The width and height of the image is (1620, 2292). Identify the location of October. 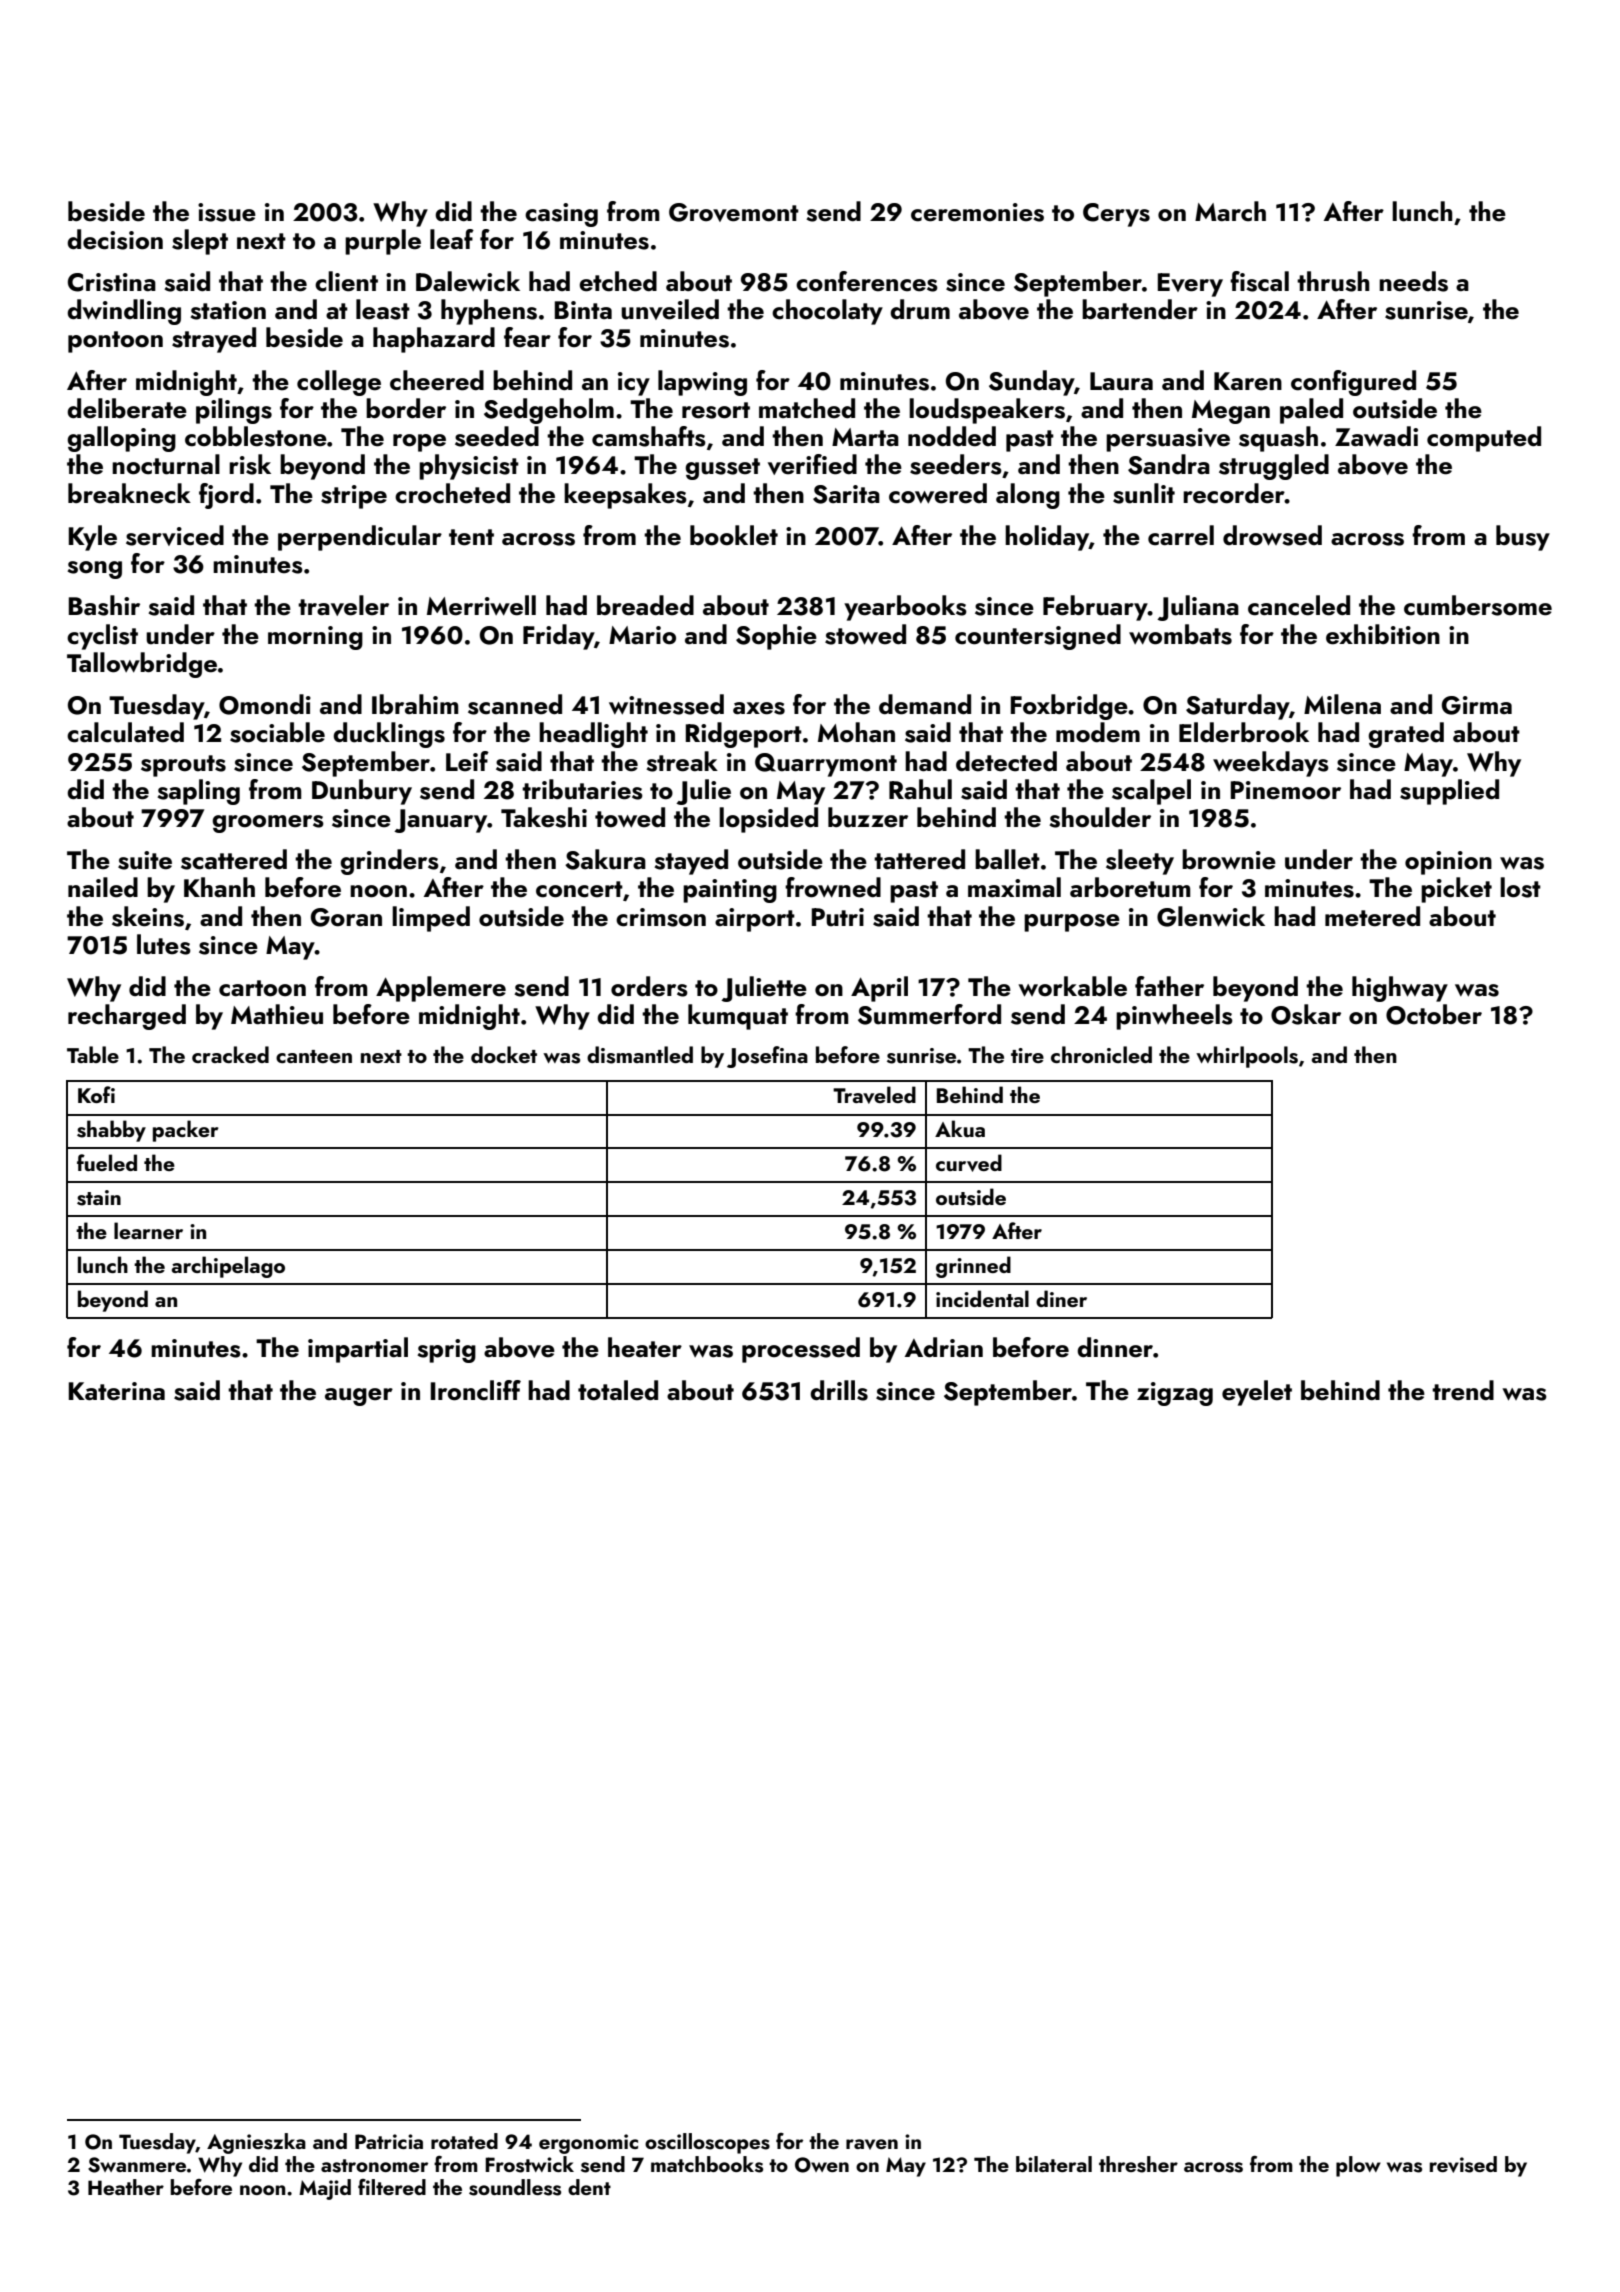
(1434, 1014).
